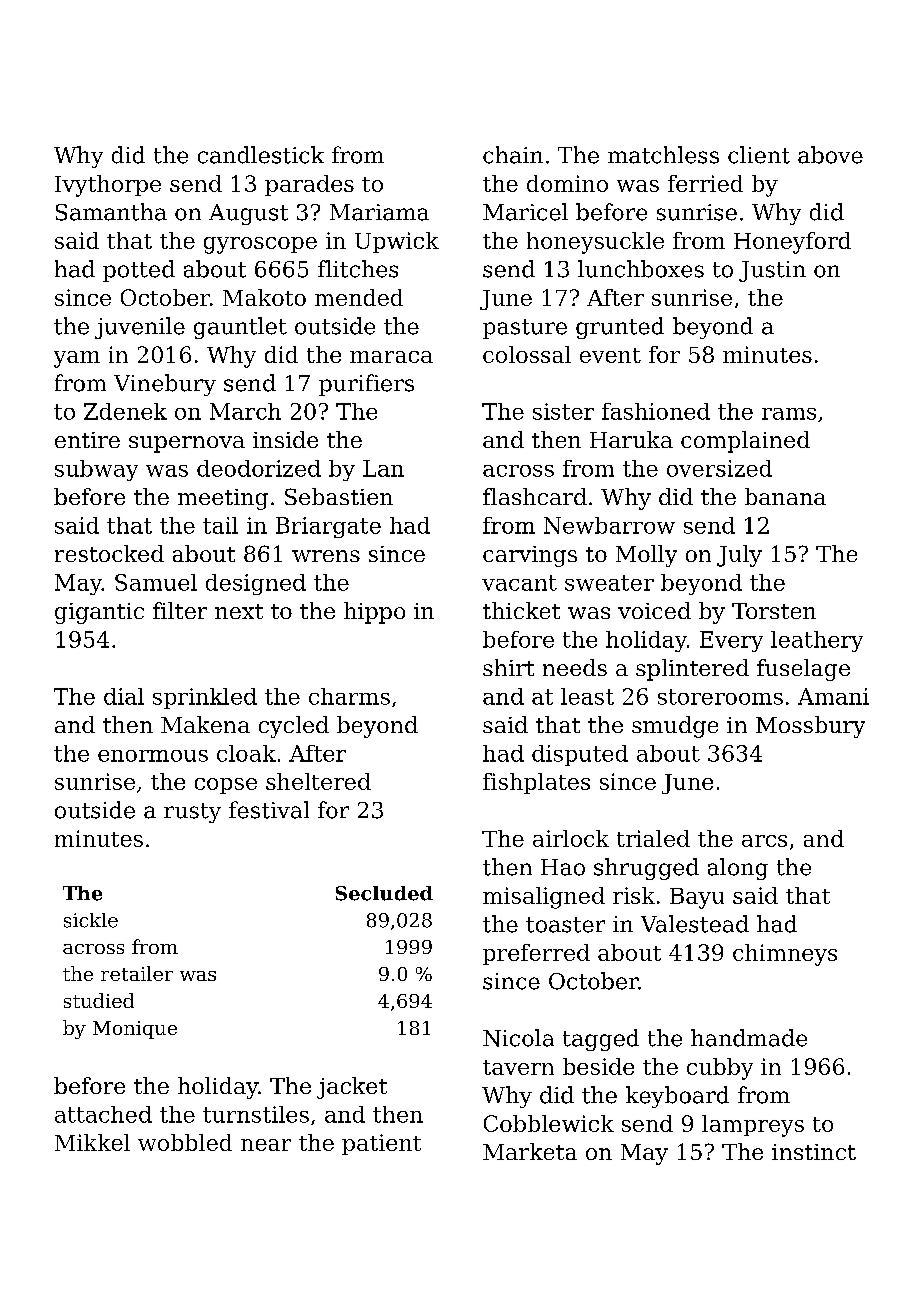 The image size is (924, 1314). I want to click on maraca, so click(391, 357).
